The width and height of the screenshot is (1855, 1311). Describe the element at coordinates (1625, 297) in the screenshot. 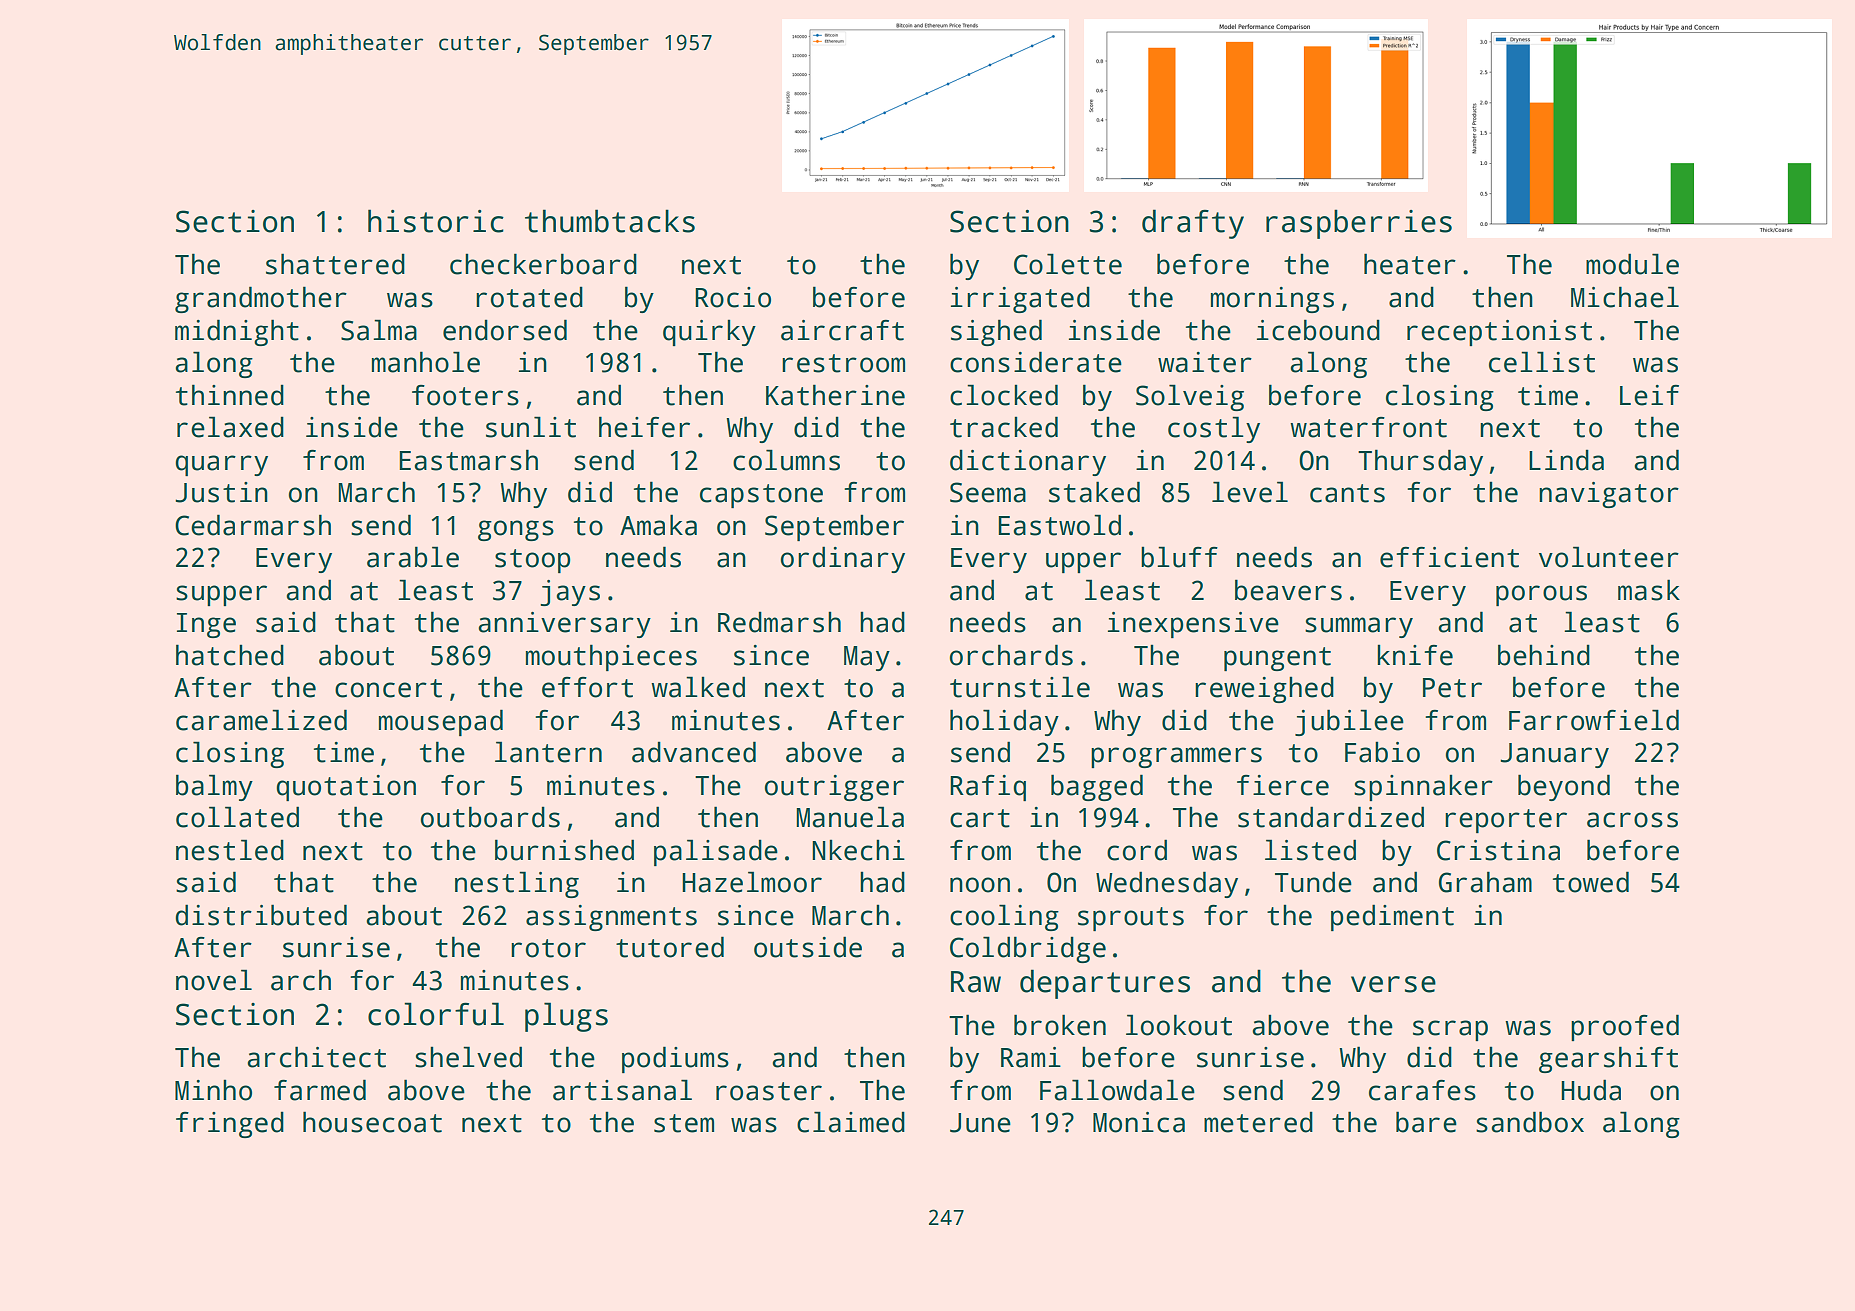

I see `Michael` at that location.
